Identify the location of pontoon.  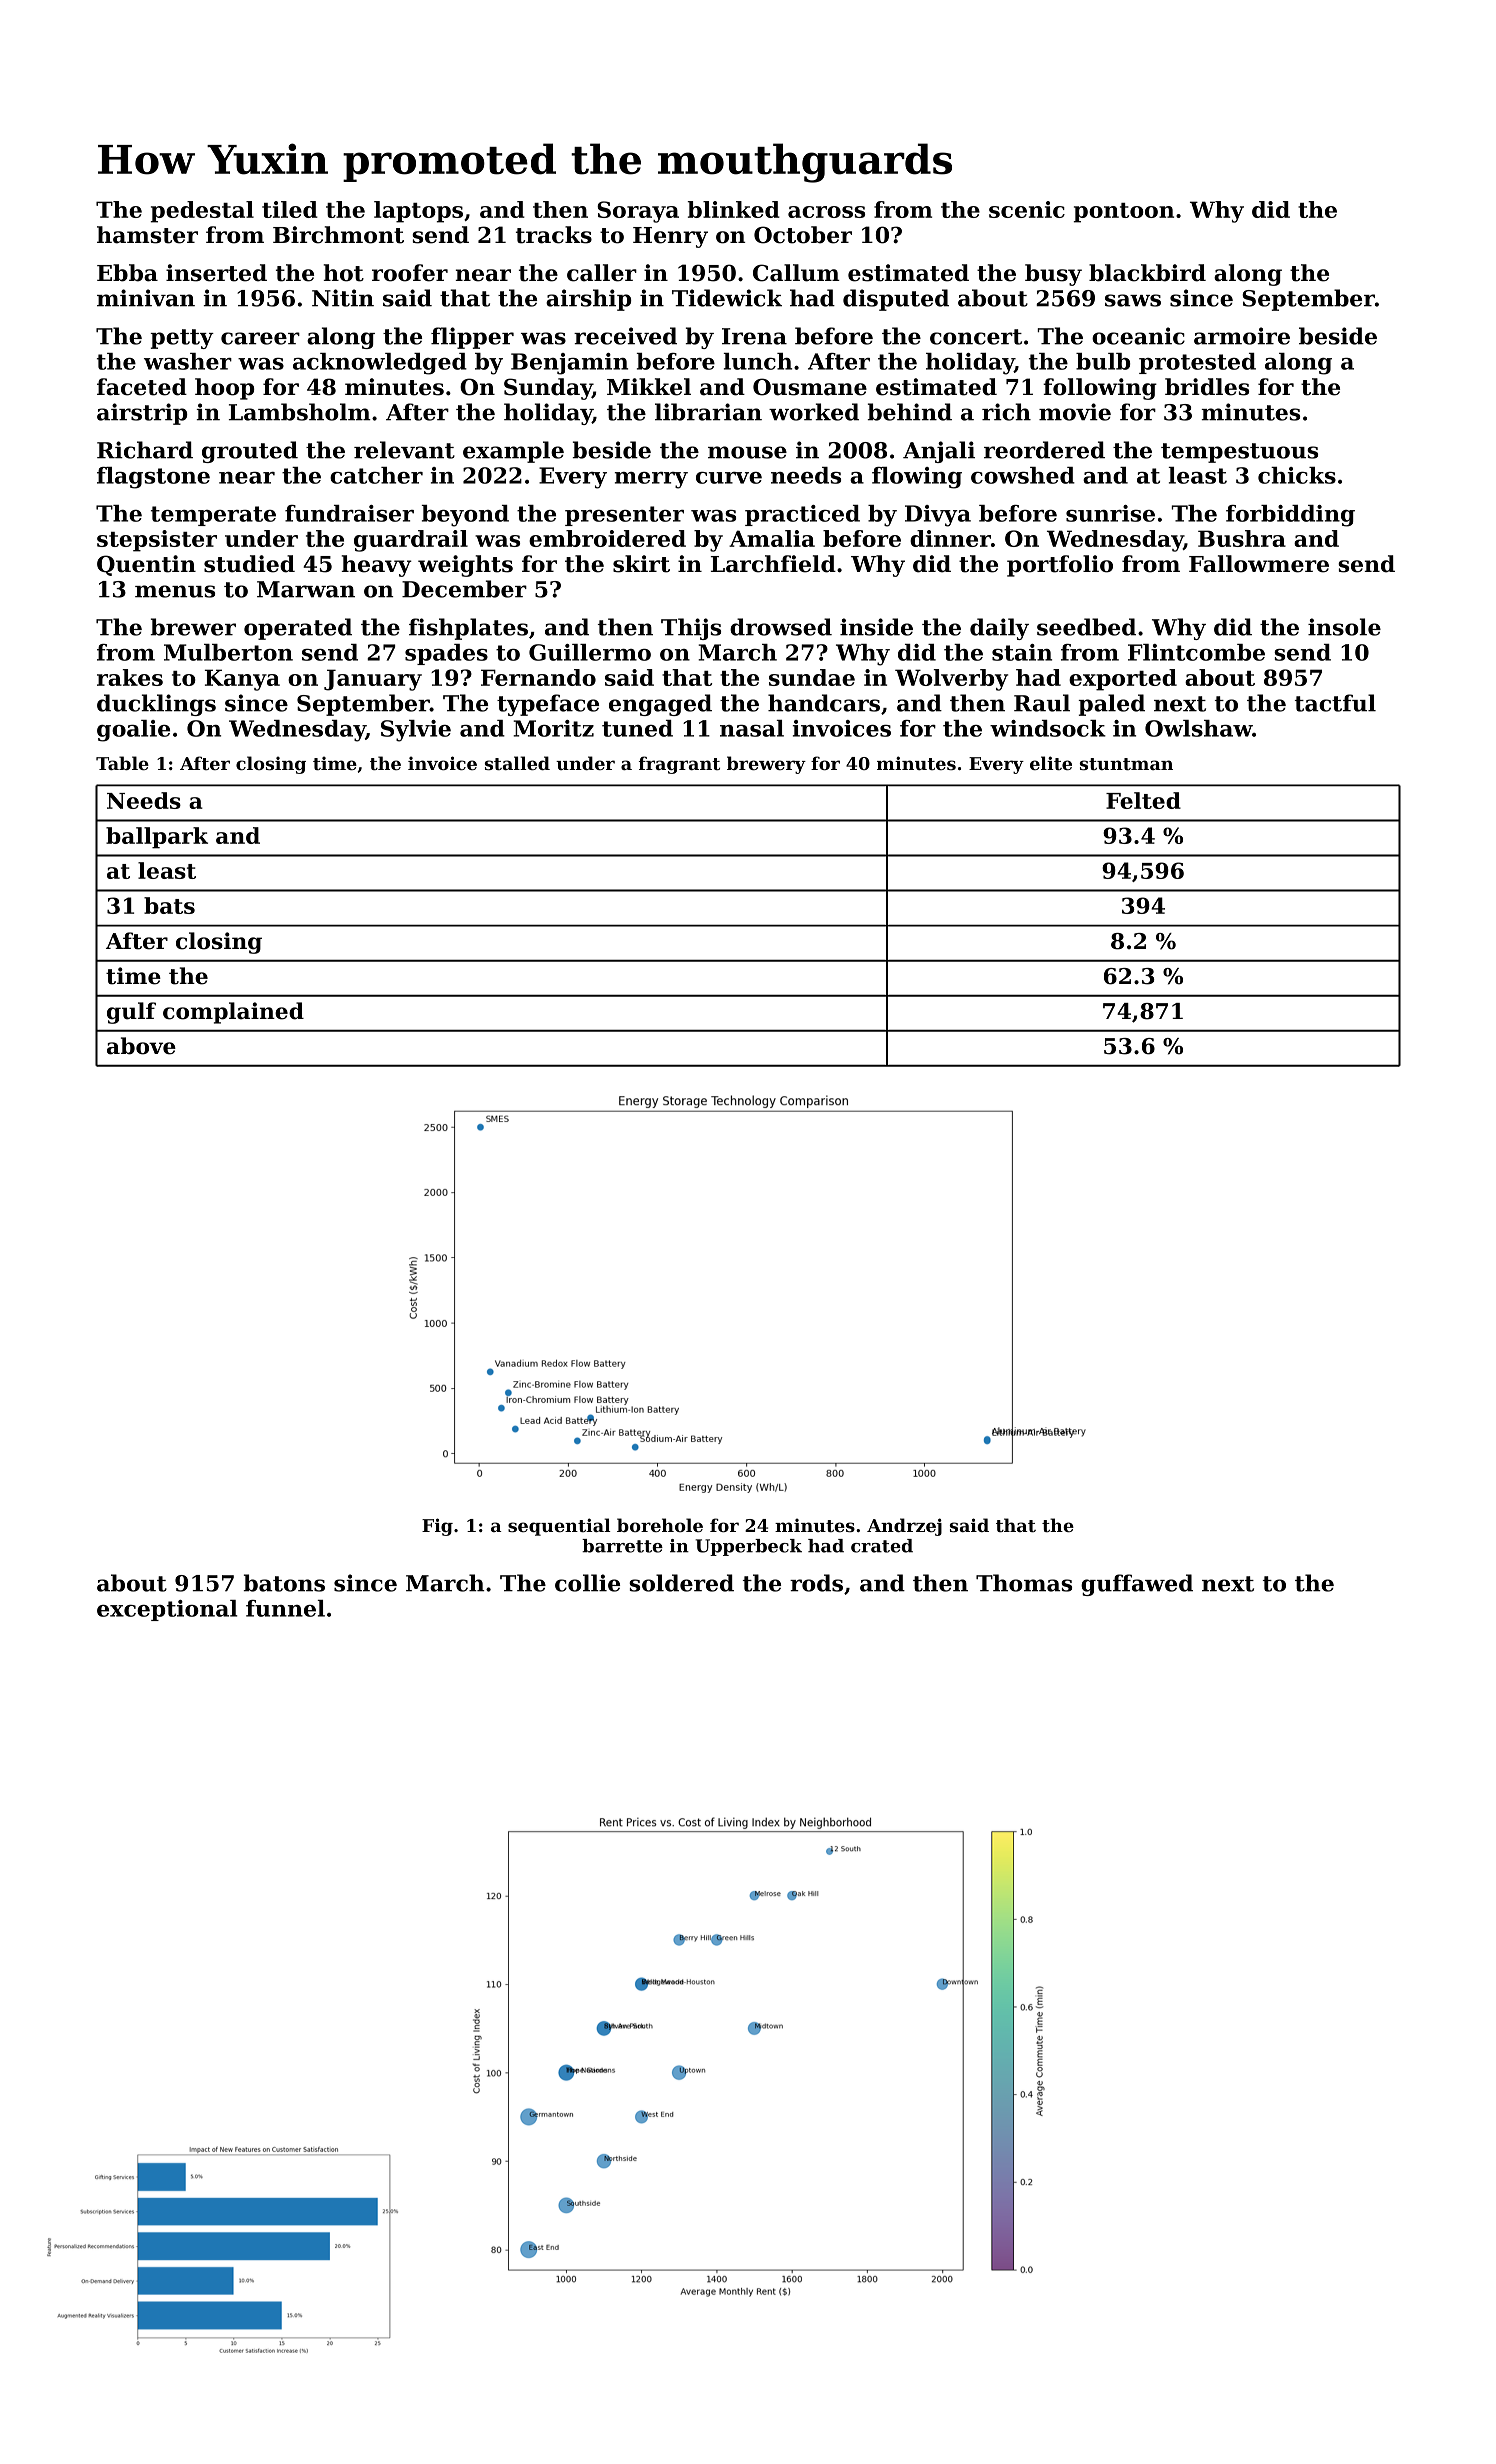
(1124, 213).
